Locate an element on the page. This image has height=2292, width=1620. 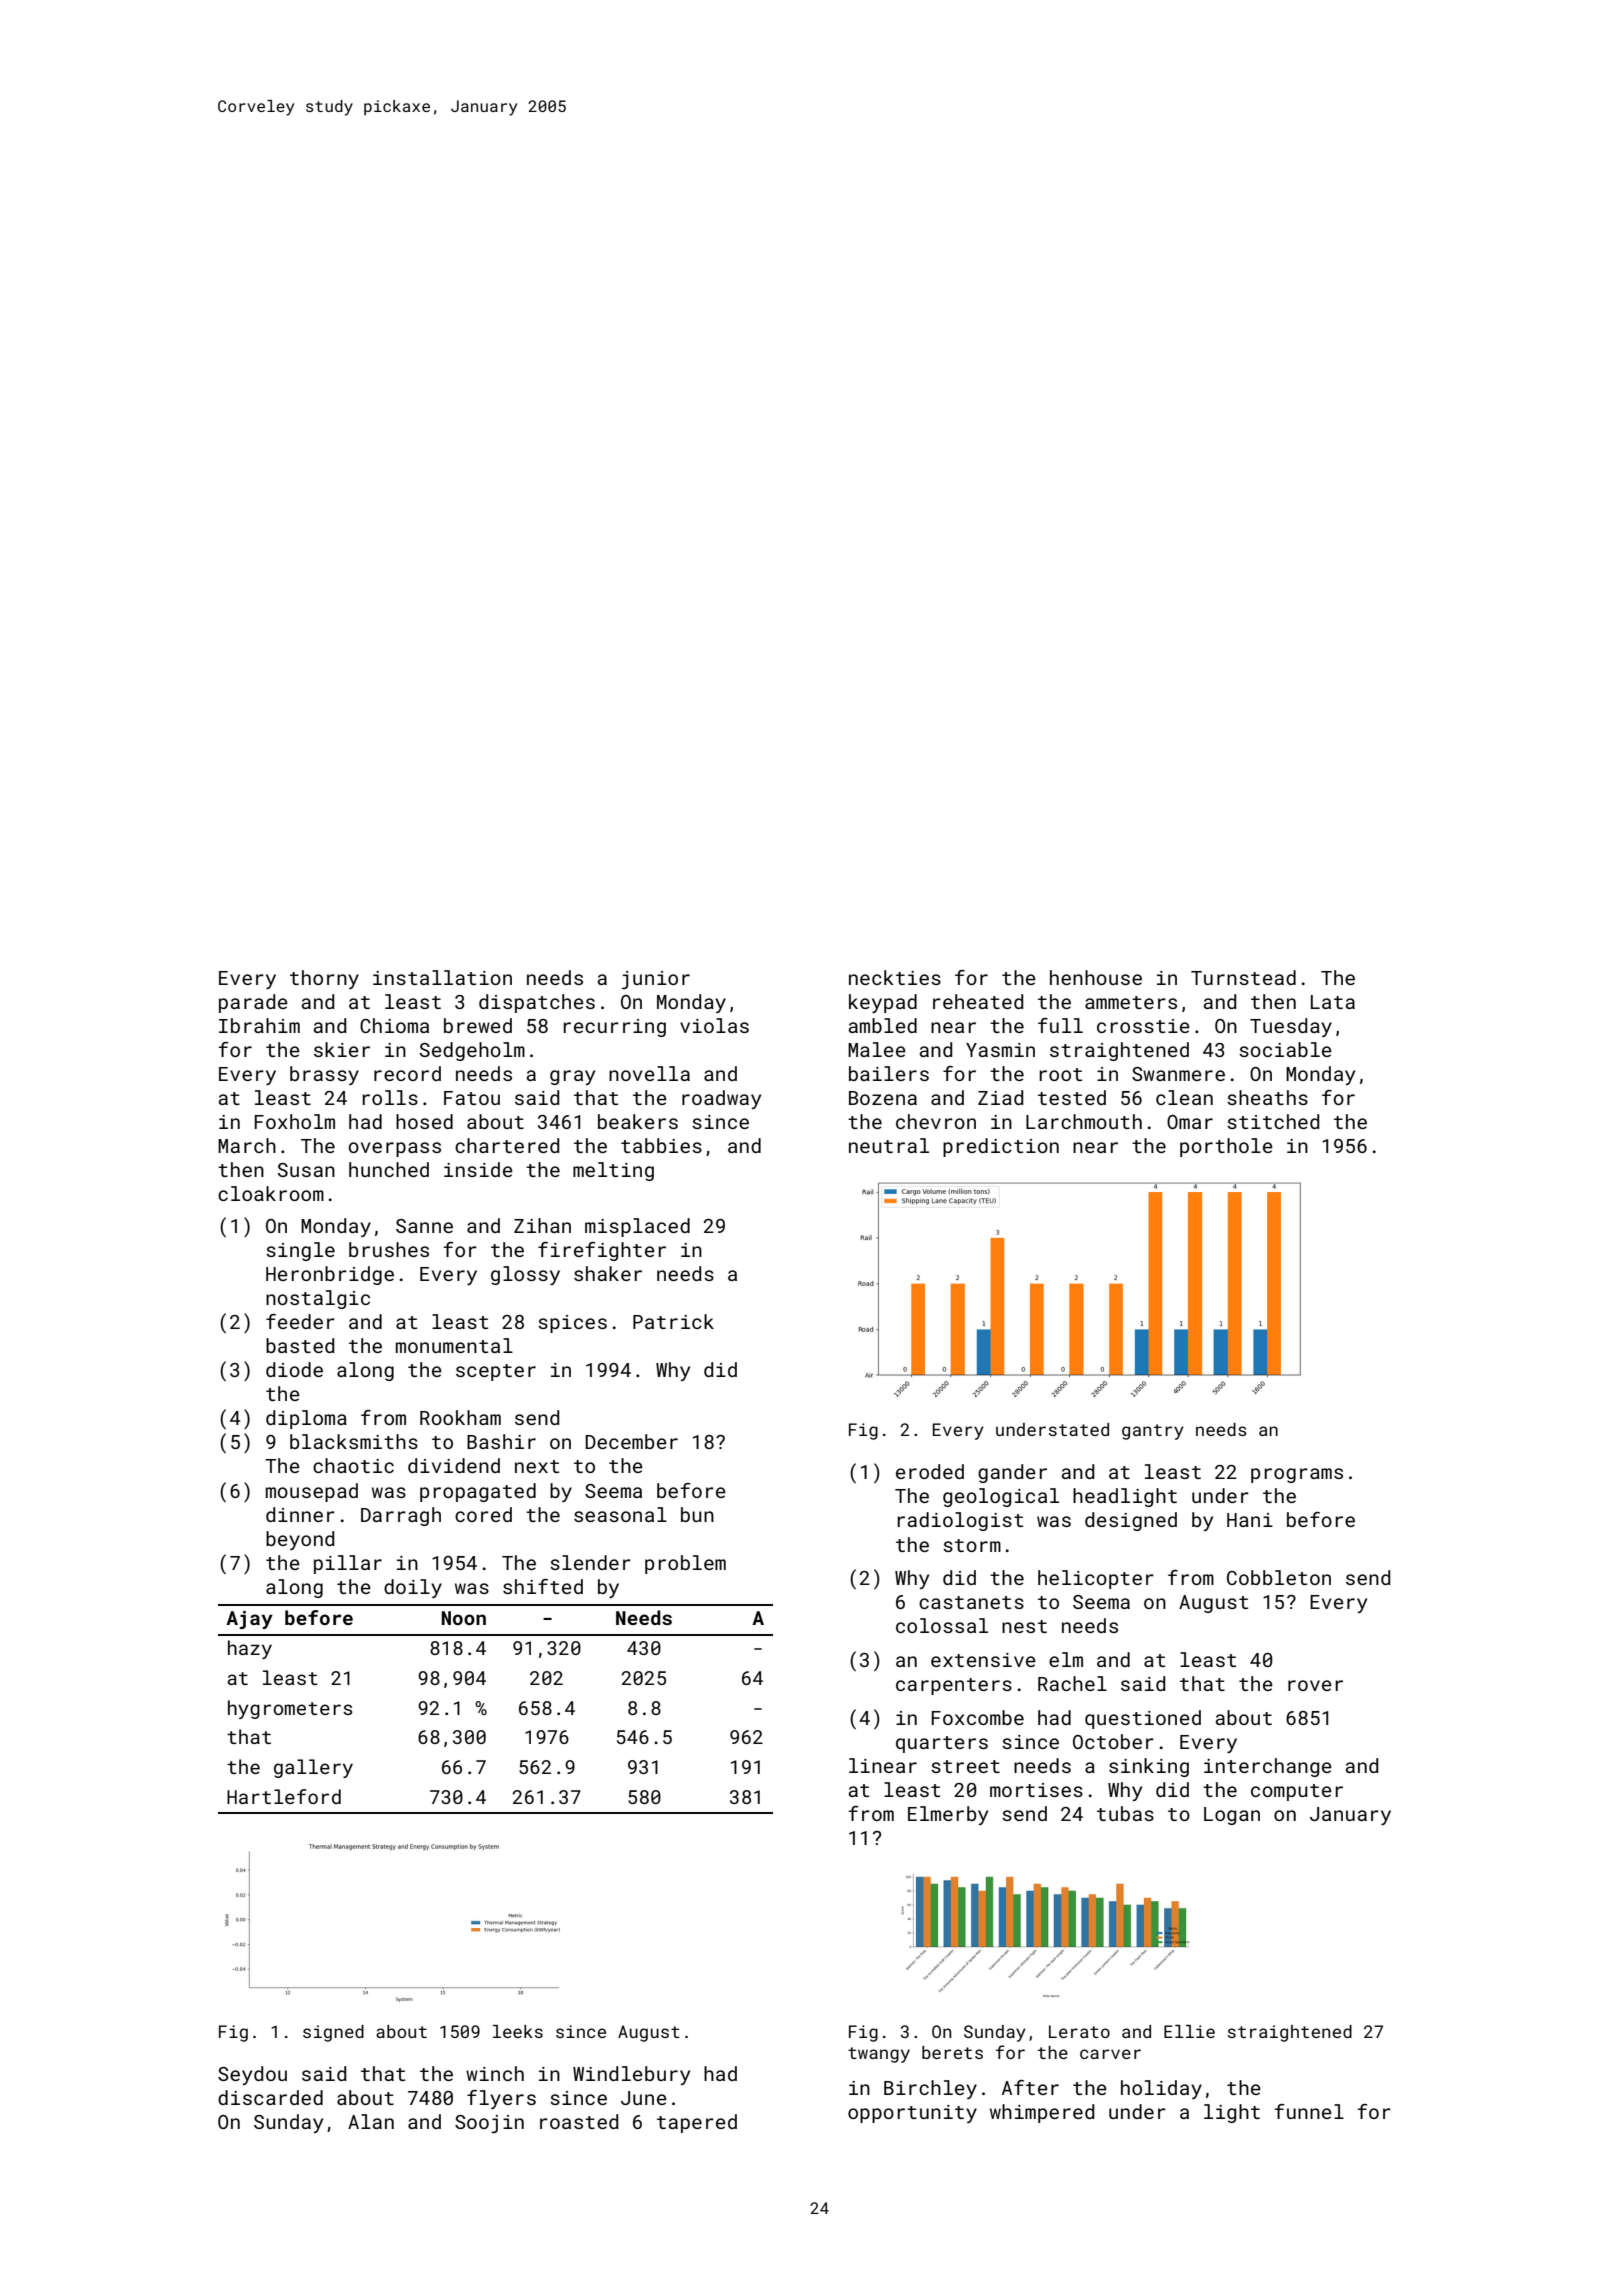
henhouse is located at coordinates (1096, 977).
